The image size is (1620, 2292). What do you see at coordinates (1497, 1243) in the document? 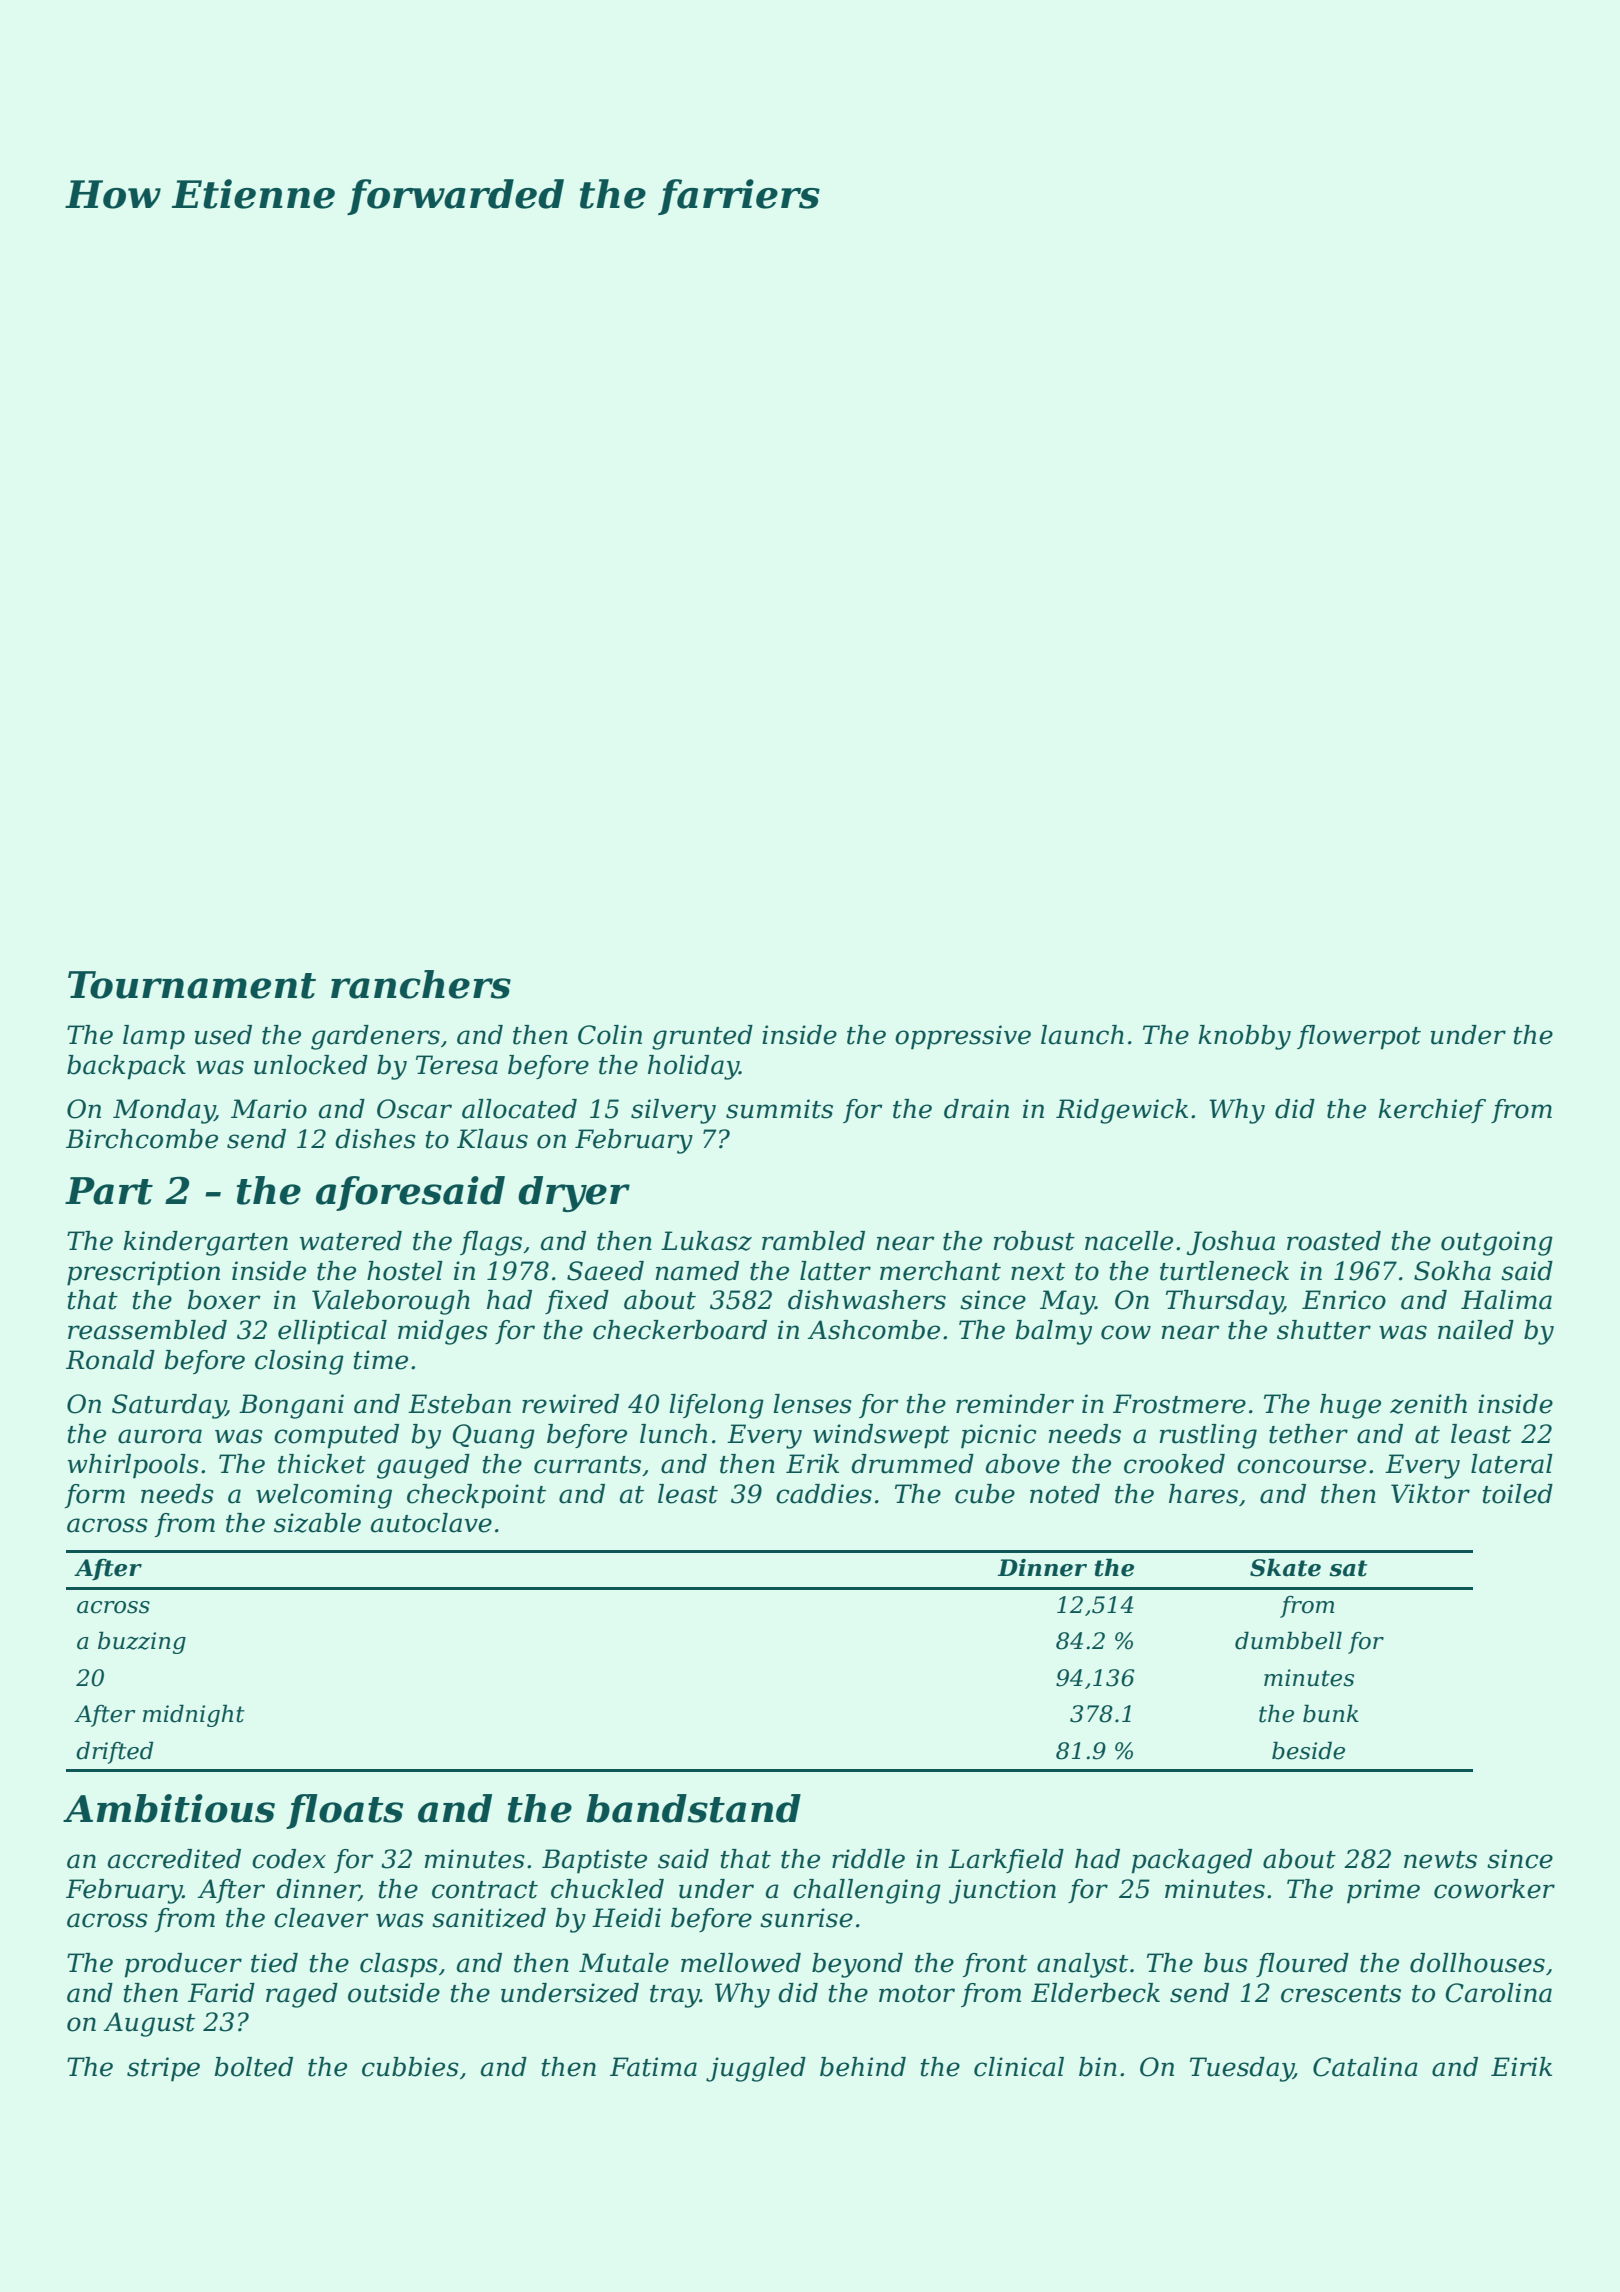
I see `outgoing` at bounding box center [1497, 1243].
